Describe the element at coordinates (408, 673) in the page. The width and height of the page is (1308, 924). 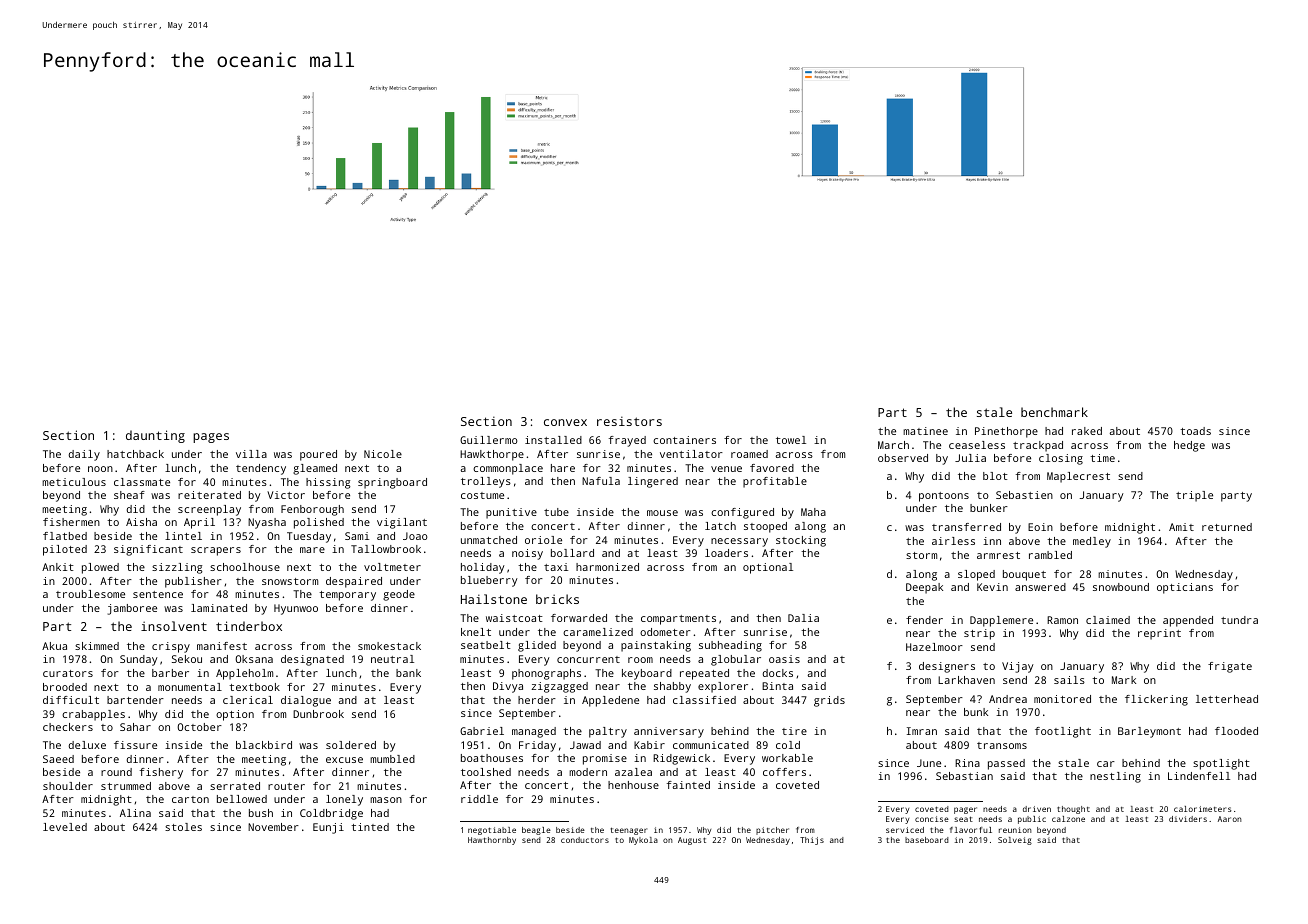
I see `bank` at that location.
